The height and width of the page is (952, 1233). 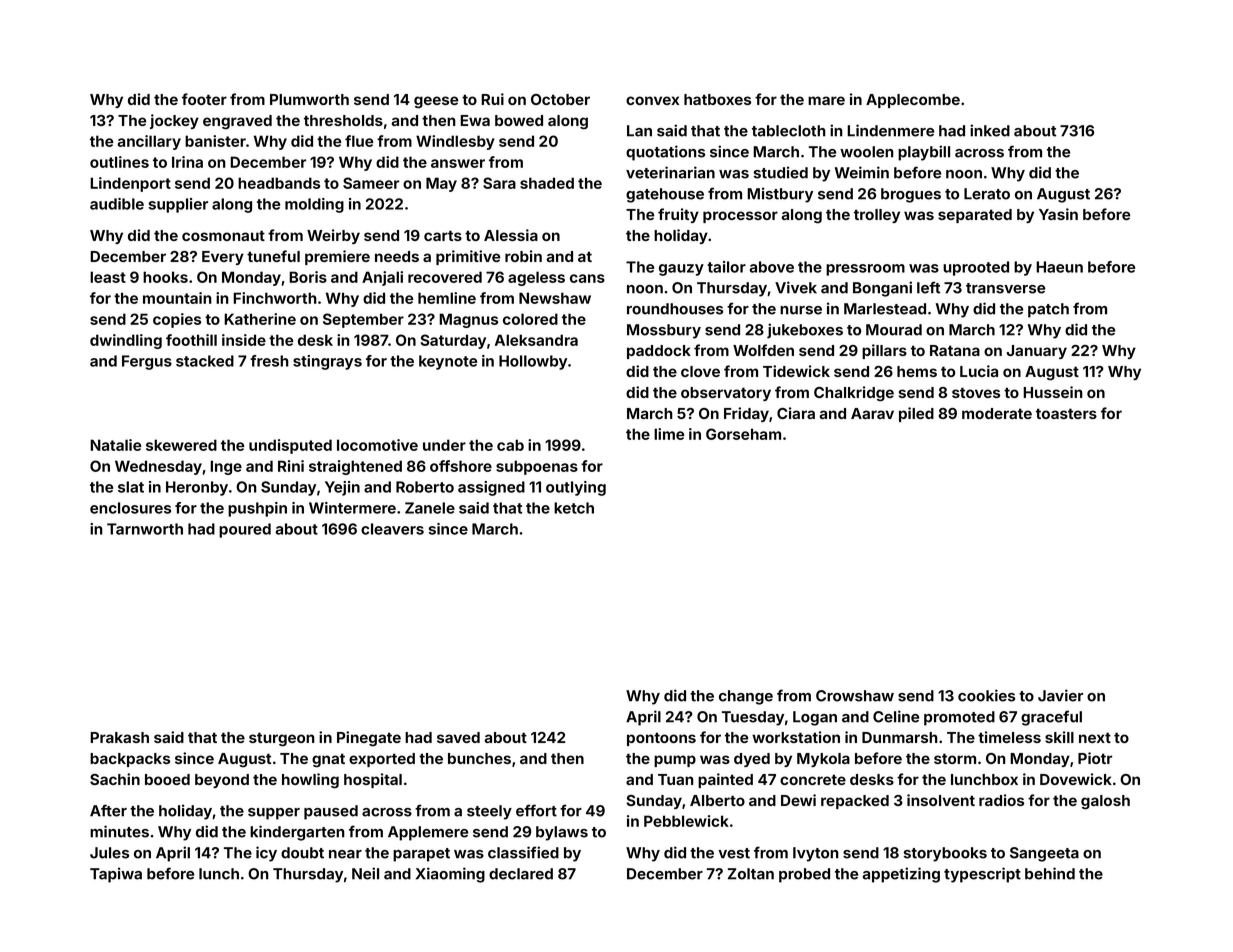 What do you see at coordinates (686, 821) in the page?
I see `Pebblewick` at bounding box center [686, 821].
